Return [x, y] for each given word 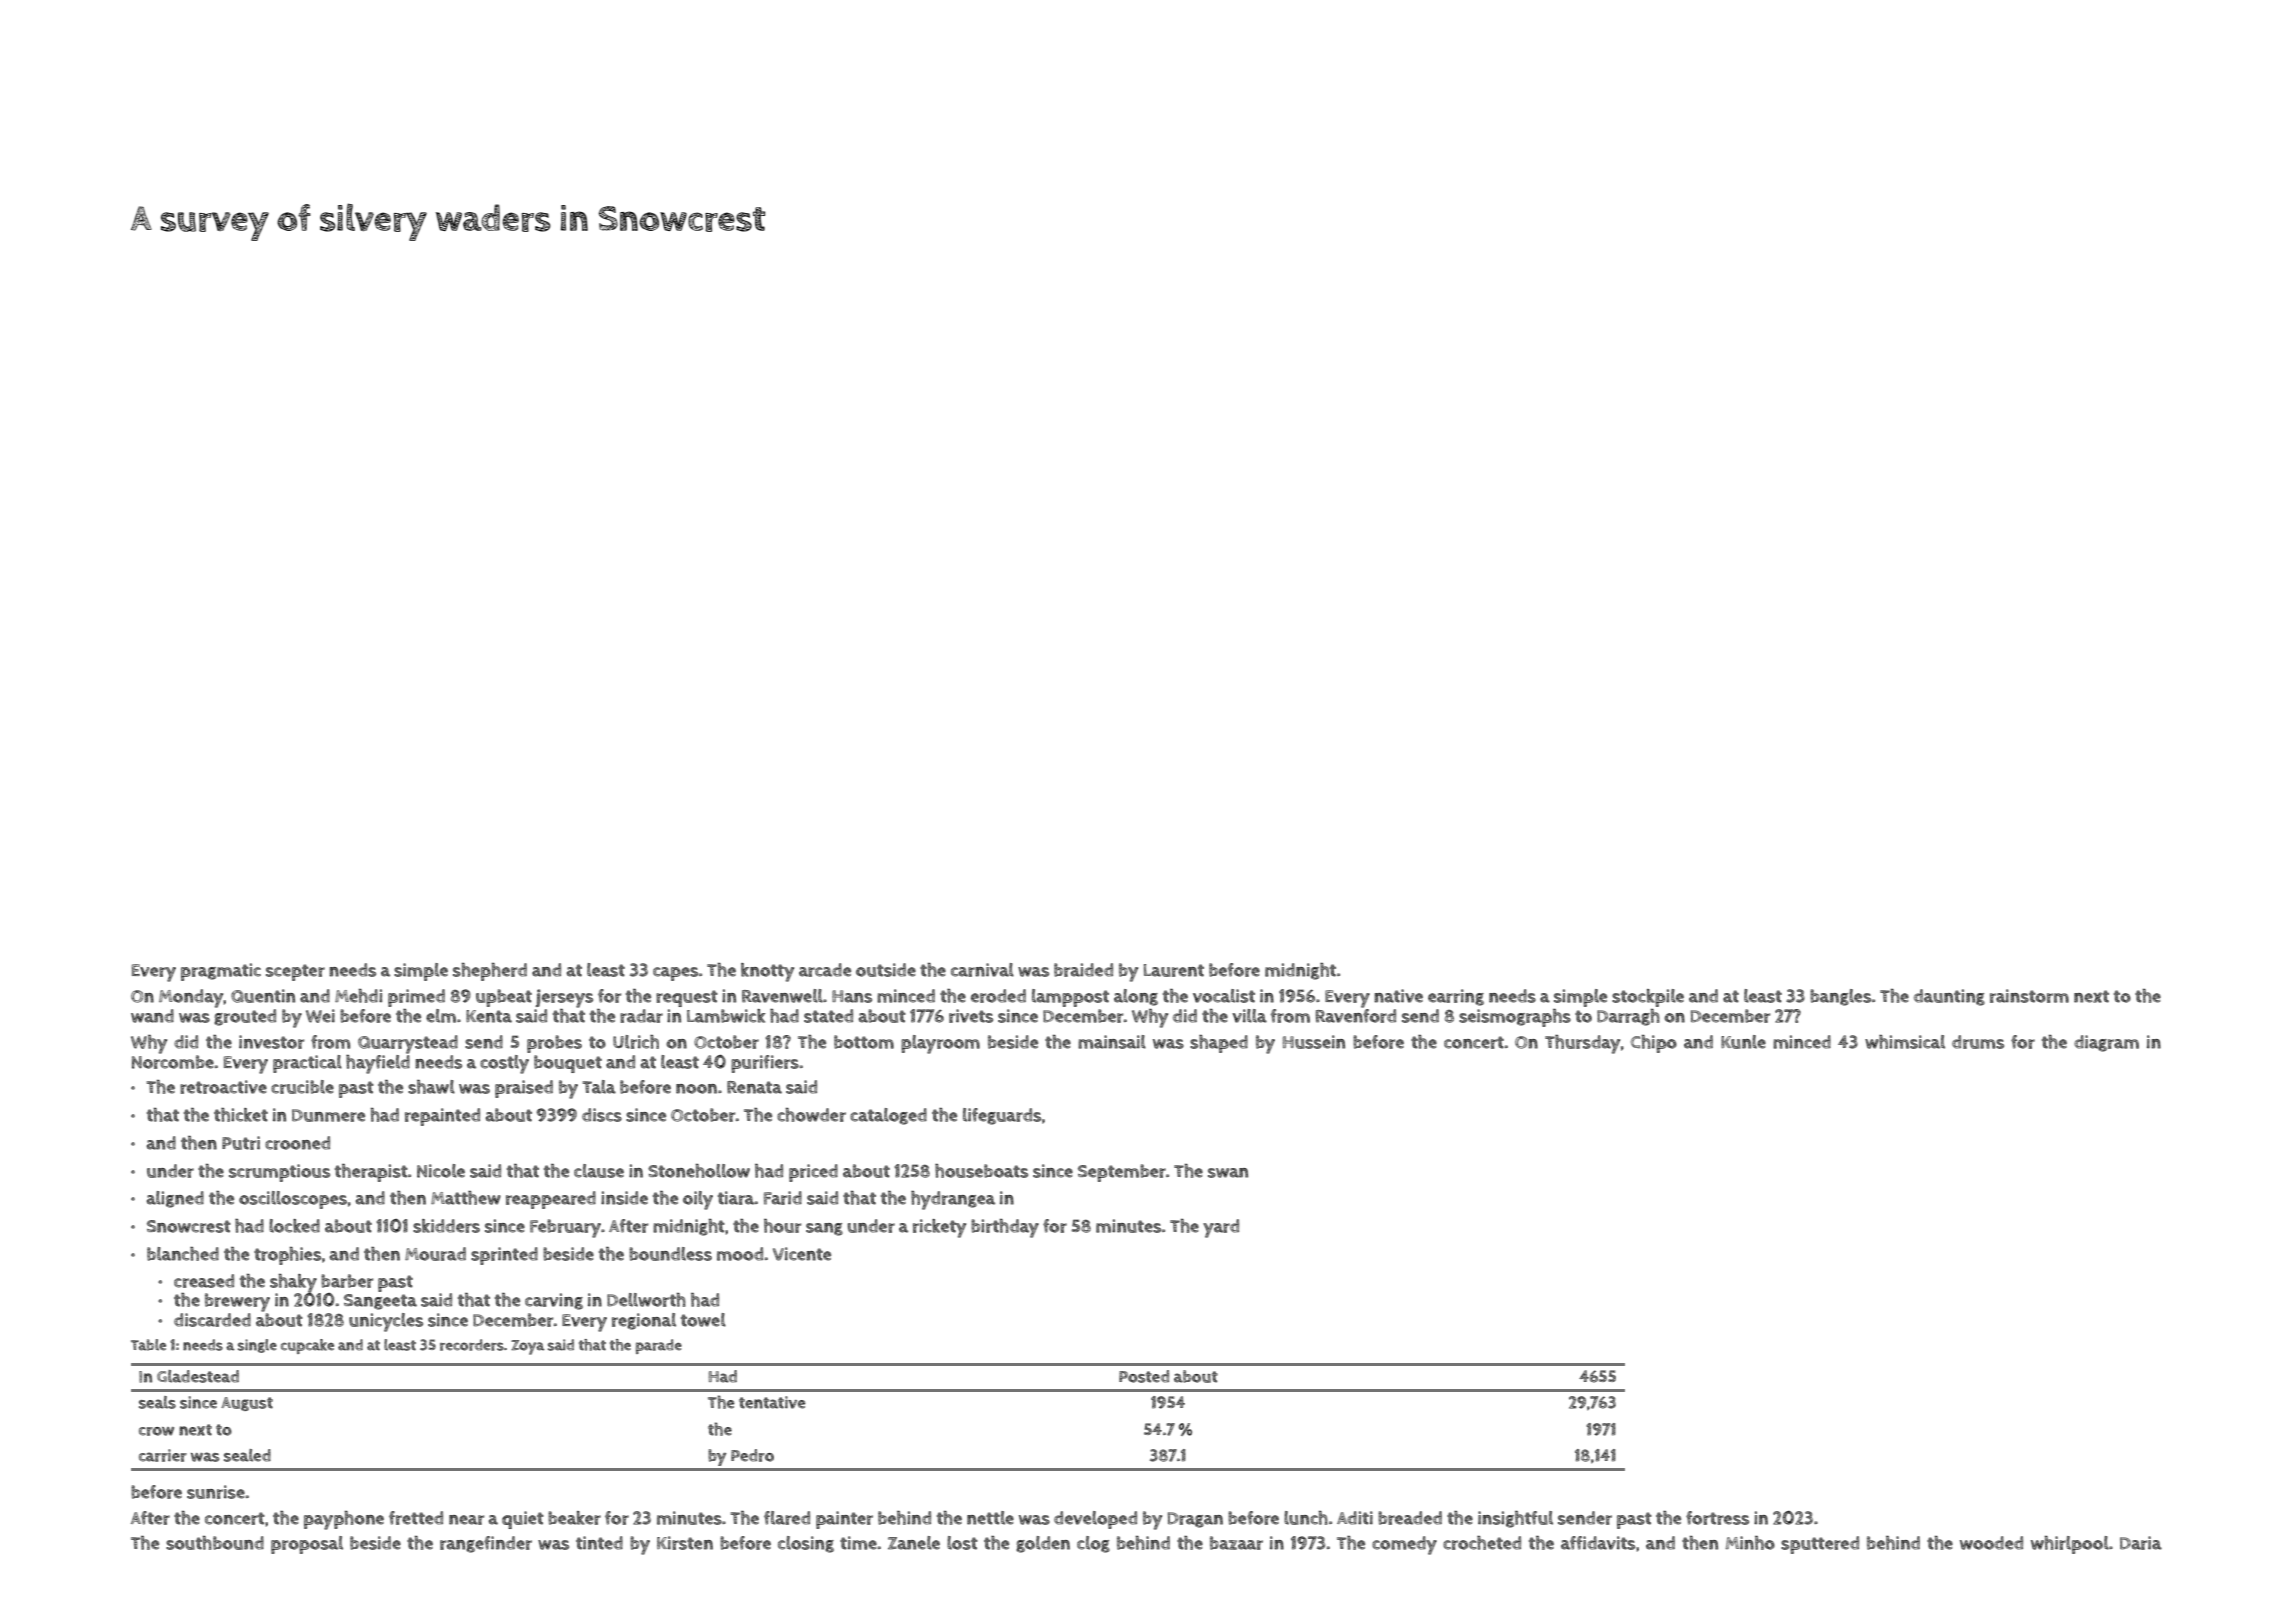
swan [1228, 1173]
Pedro [752, 1455]
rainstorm [2029, 996]
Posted [1144, 1376]
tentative [772, 1402]
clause [599, 1171]
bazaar [1236, 1543]
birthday [1005, 1228]
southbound [215, 1543]
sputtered [1820, 1545]
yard [1221, 1228]
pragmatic [221, 972]
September [1122, 1173]
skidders [446, 1226]
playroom [940, 1044]
